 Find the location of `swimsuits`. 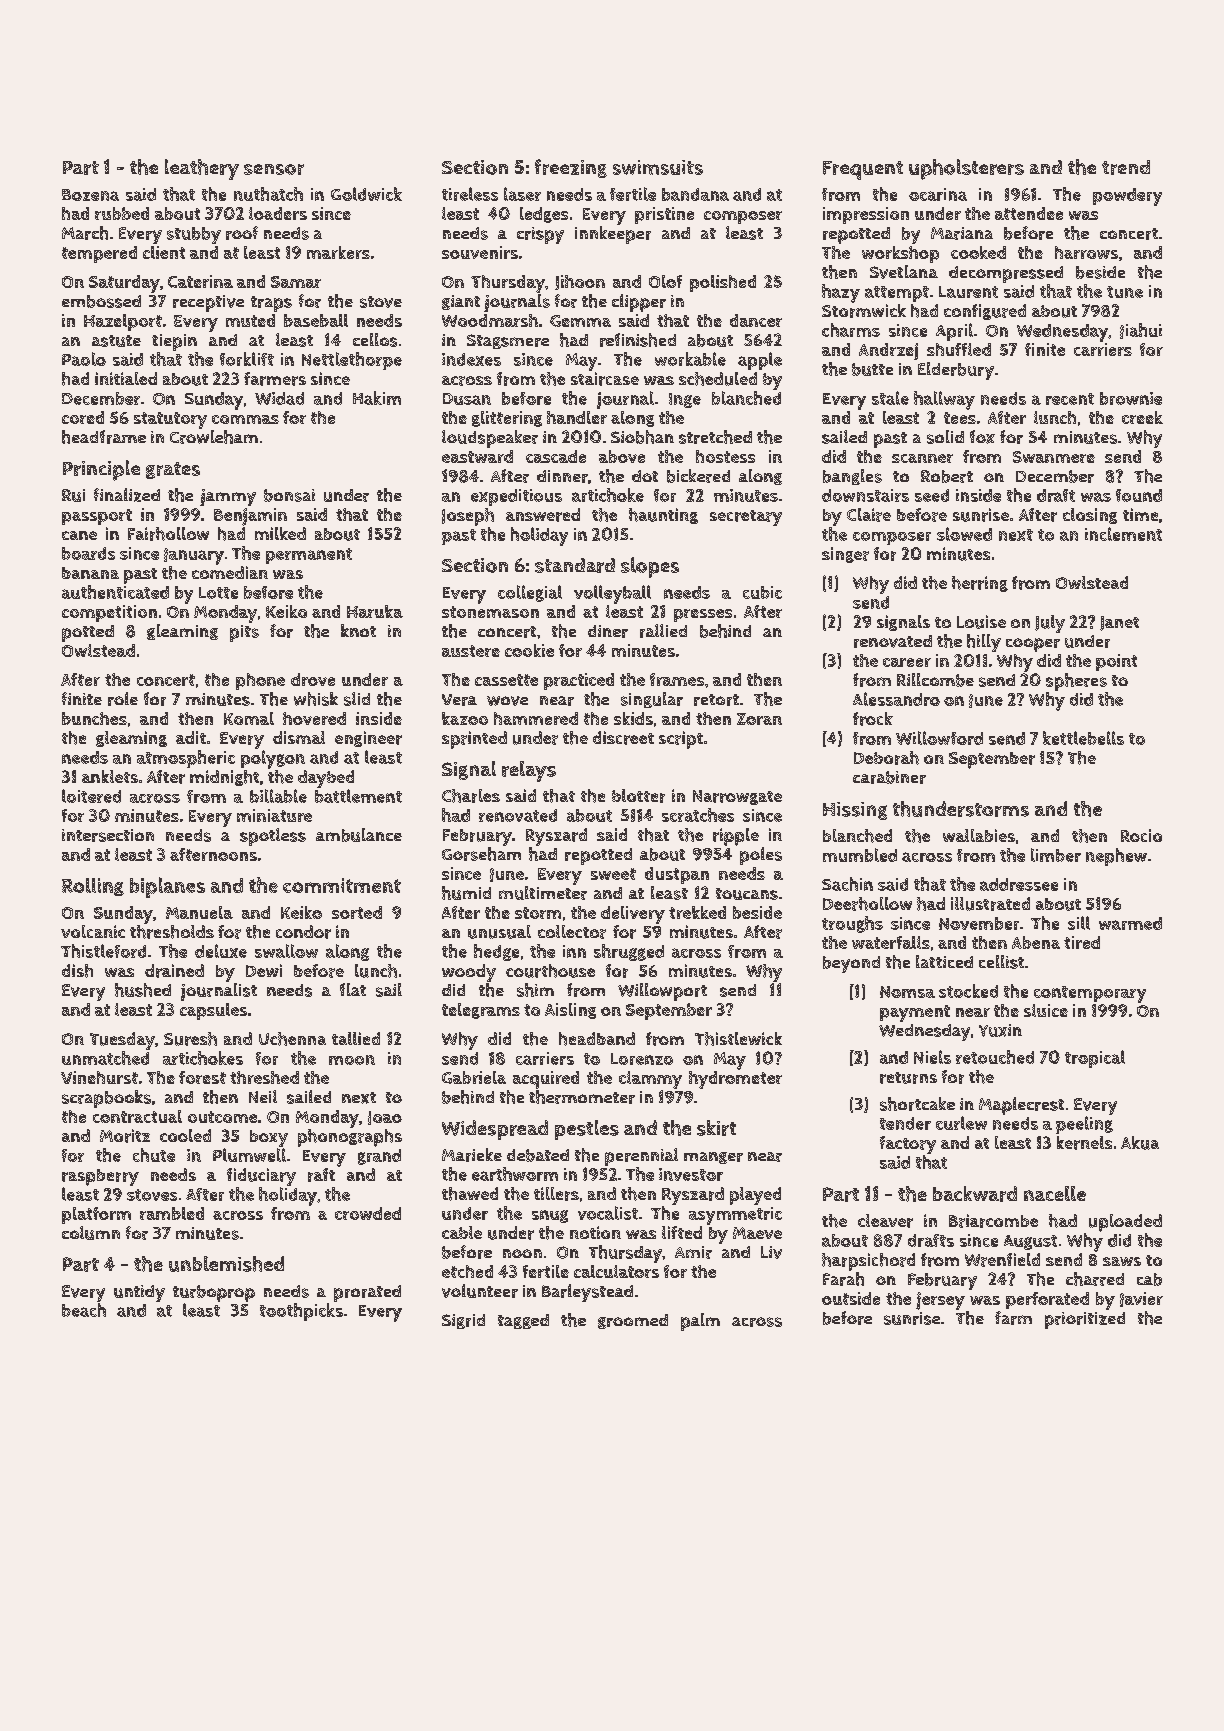

swimsuits is located at coordinates (658, 167).
